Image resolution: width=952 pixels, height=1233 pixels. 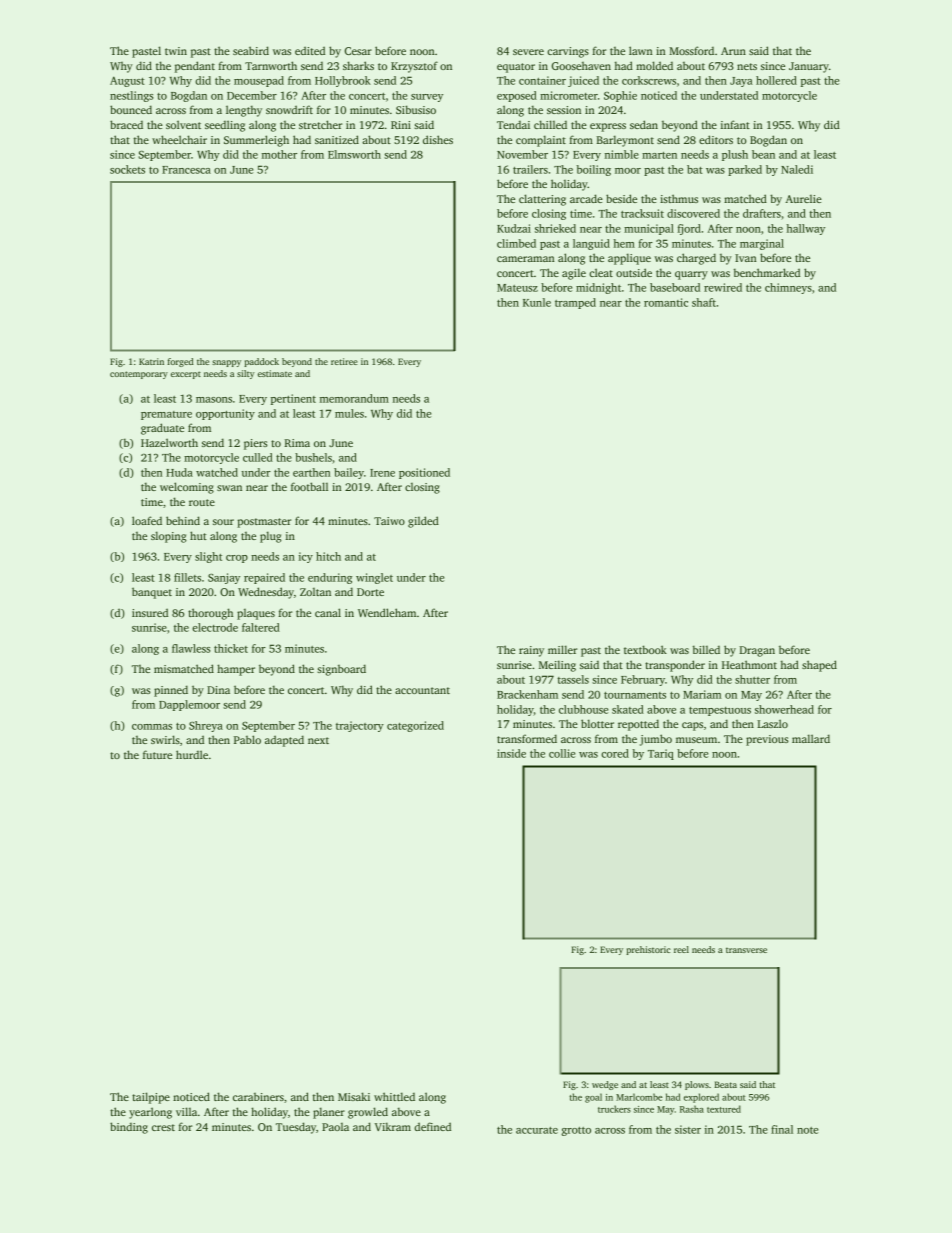 I want to click on Summerleigh, so click(x=256, y=141).
